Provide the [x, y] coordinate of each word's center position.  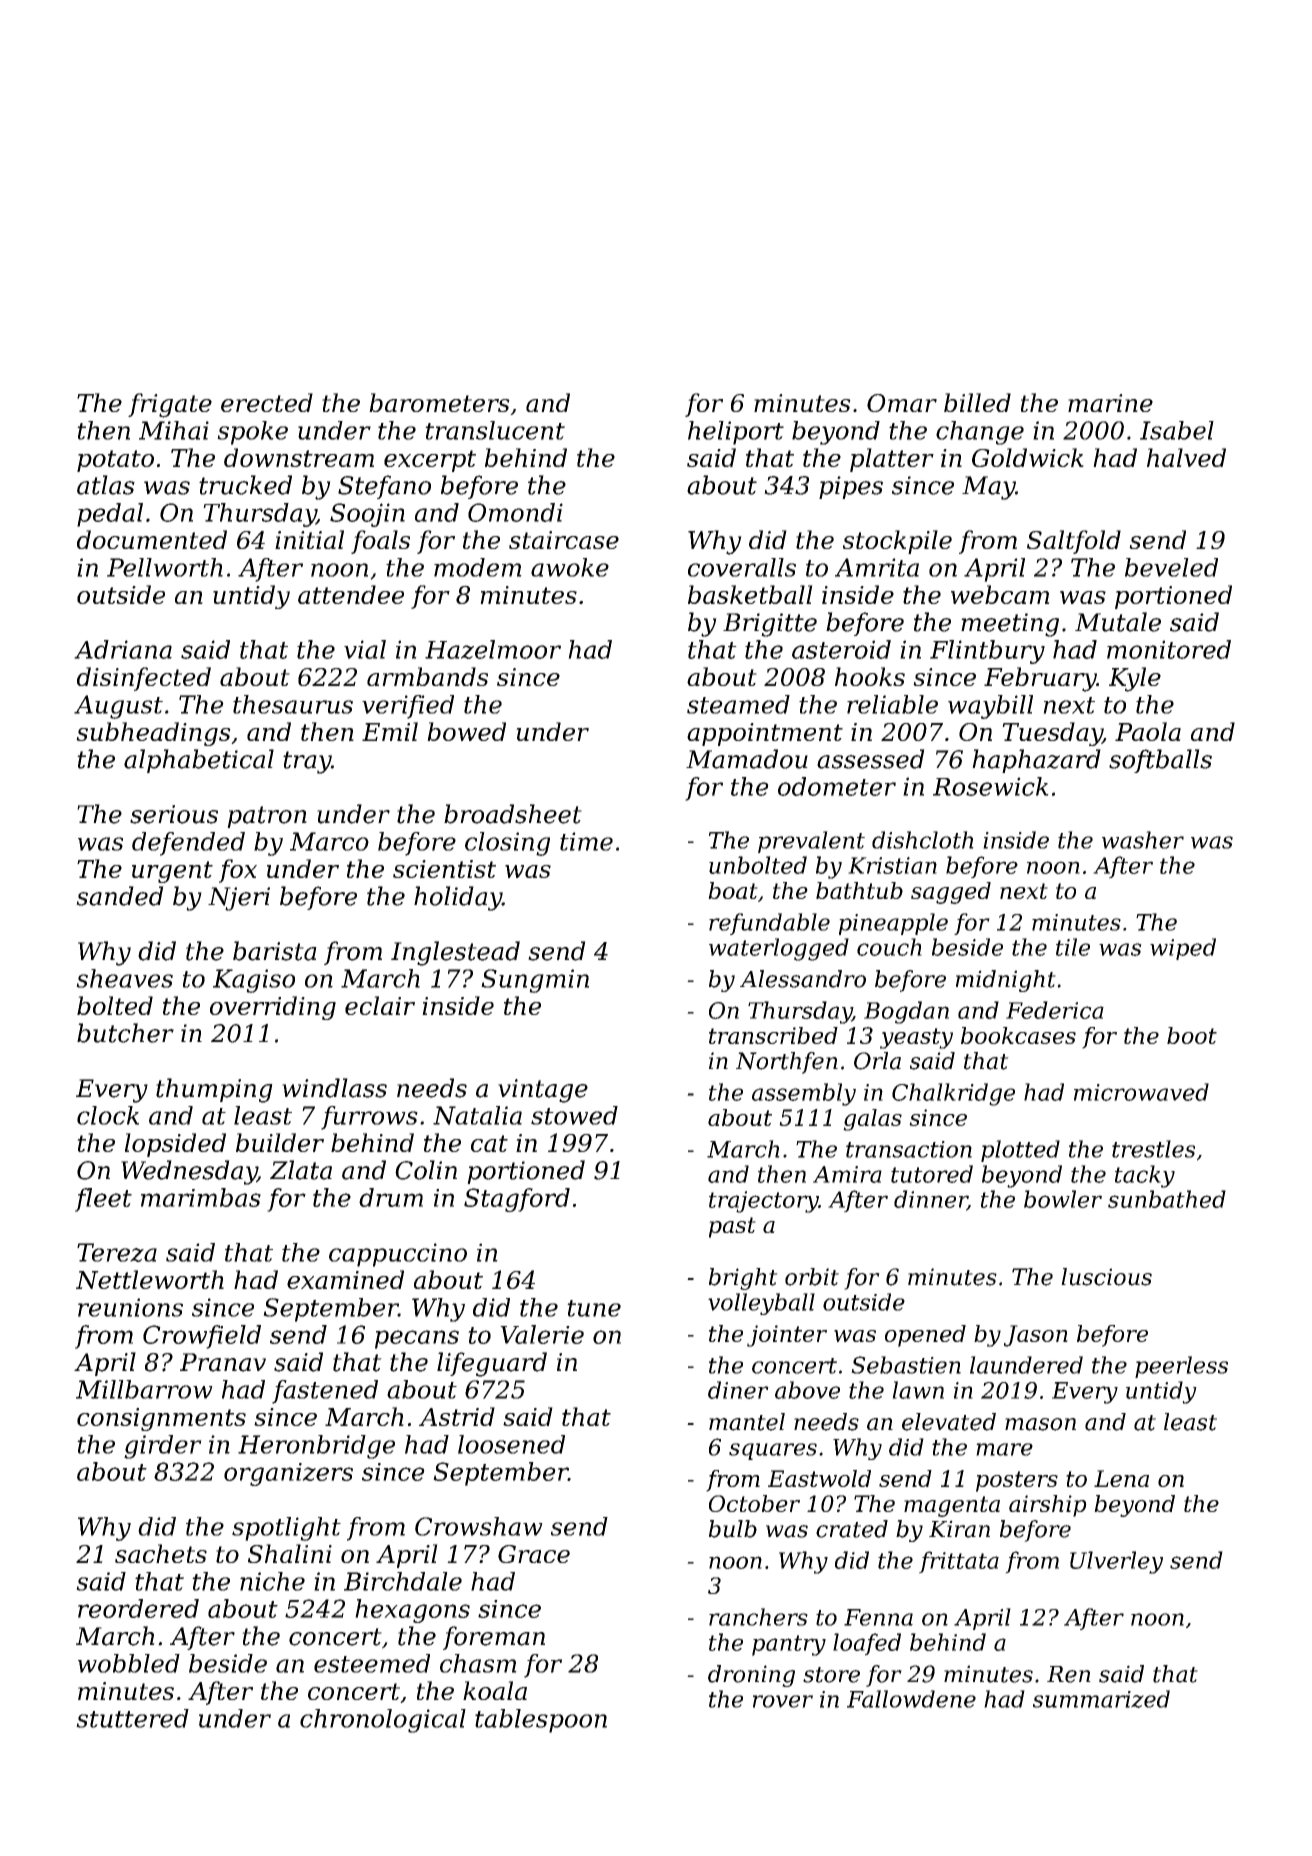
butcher [125, 1033]
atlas [106, 485]
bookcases [1018, 1035]
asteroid [841, 649]
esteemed [372, 1663]
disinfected [144, 679]
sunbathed [1167, 1199]
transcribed [773, 1035]
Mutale [1118, 622]
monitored [1169, 649]
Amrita [877, 567]
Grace [534, 1554]
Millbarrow [144, 1389]
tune [594, 1308]
